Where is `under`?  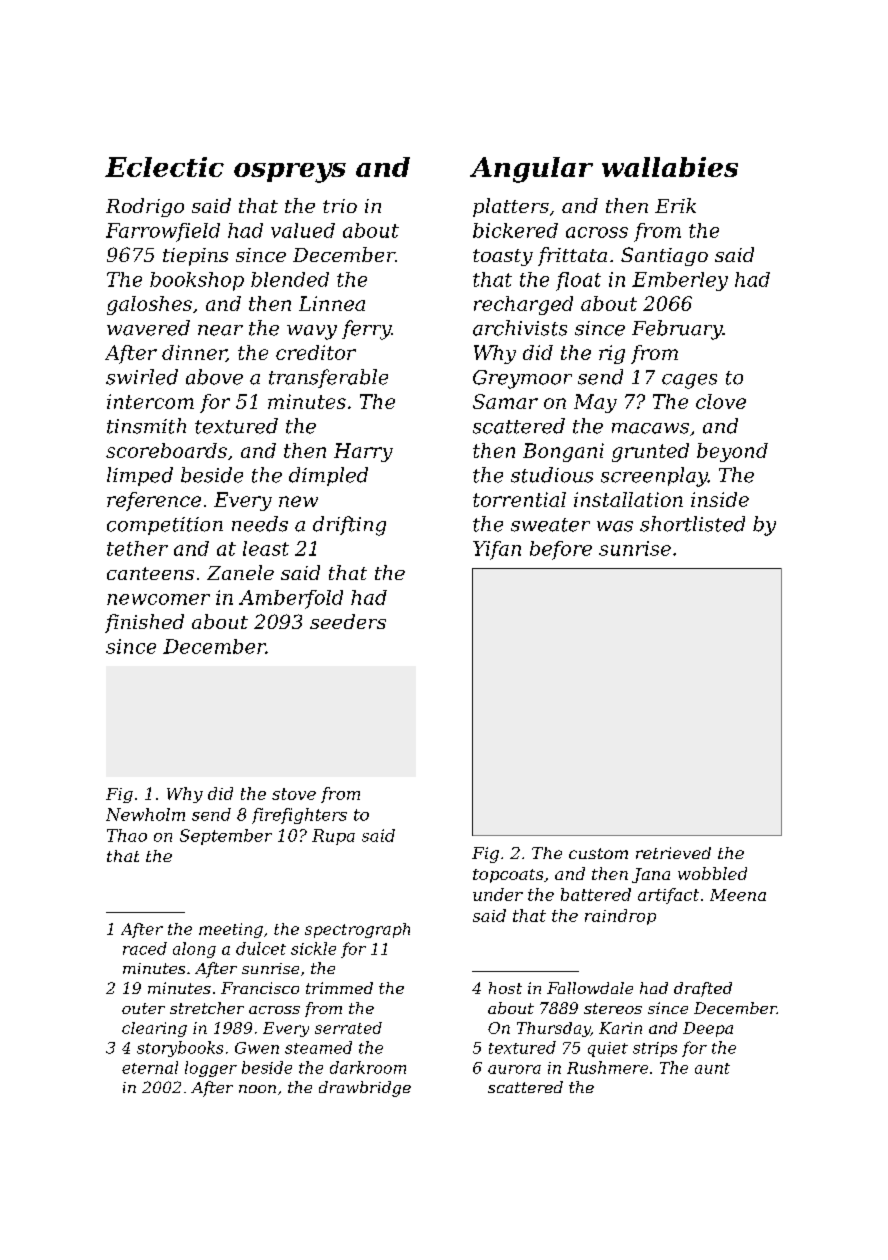
under is located at coordinates (498, 894).
